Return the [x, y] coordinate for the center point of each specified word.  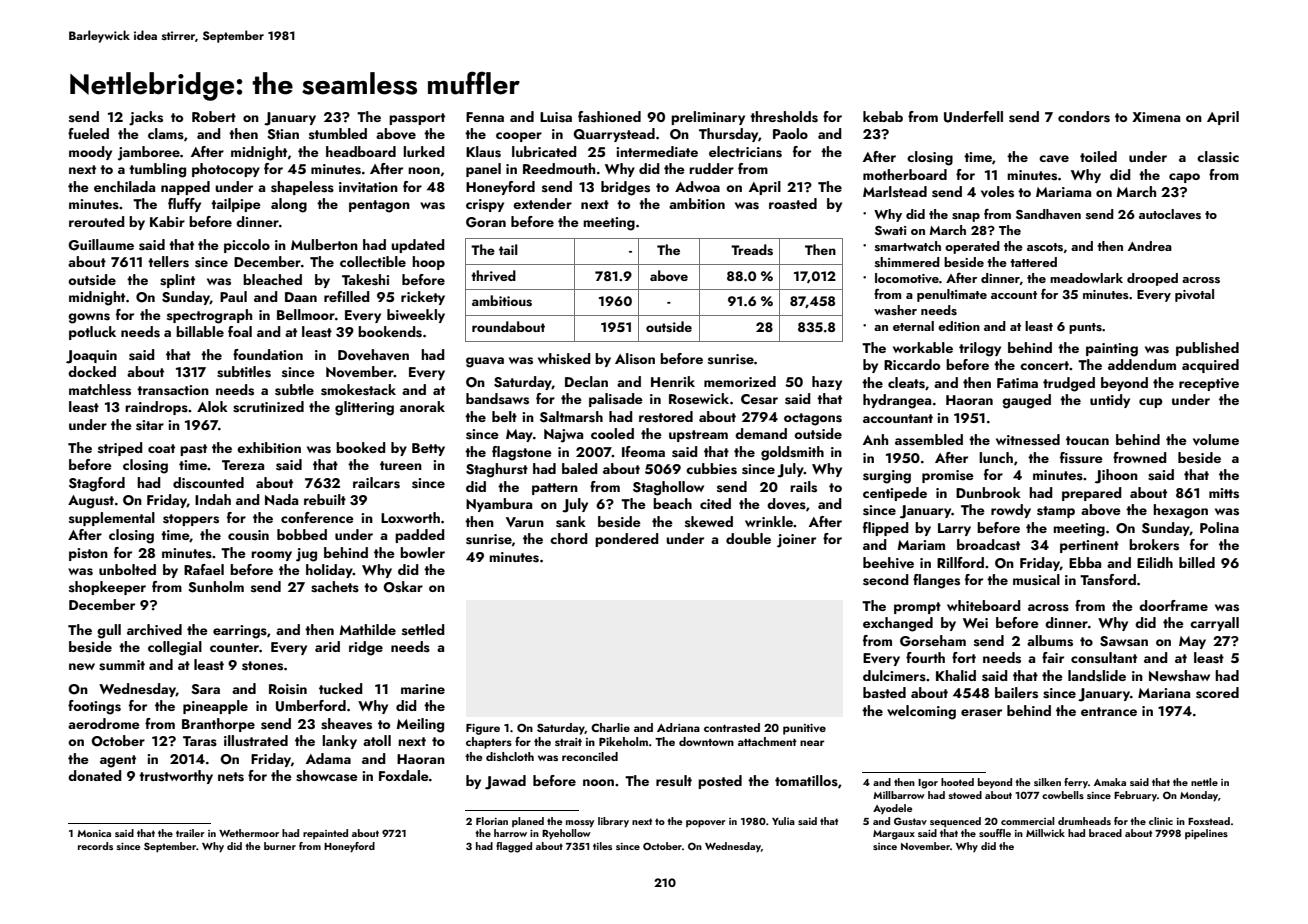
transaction [173, 390]
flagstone [522, 453]
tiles [602, 846]
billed [1197, 562]
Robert [214, 116]
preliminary [708, 118]
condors [1084, 117]
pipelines [1206, 834]
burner [280, 846]
